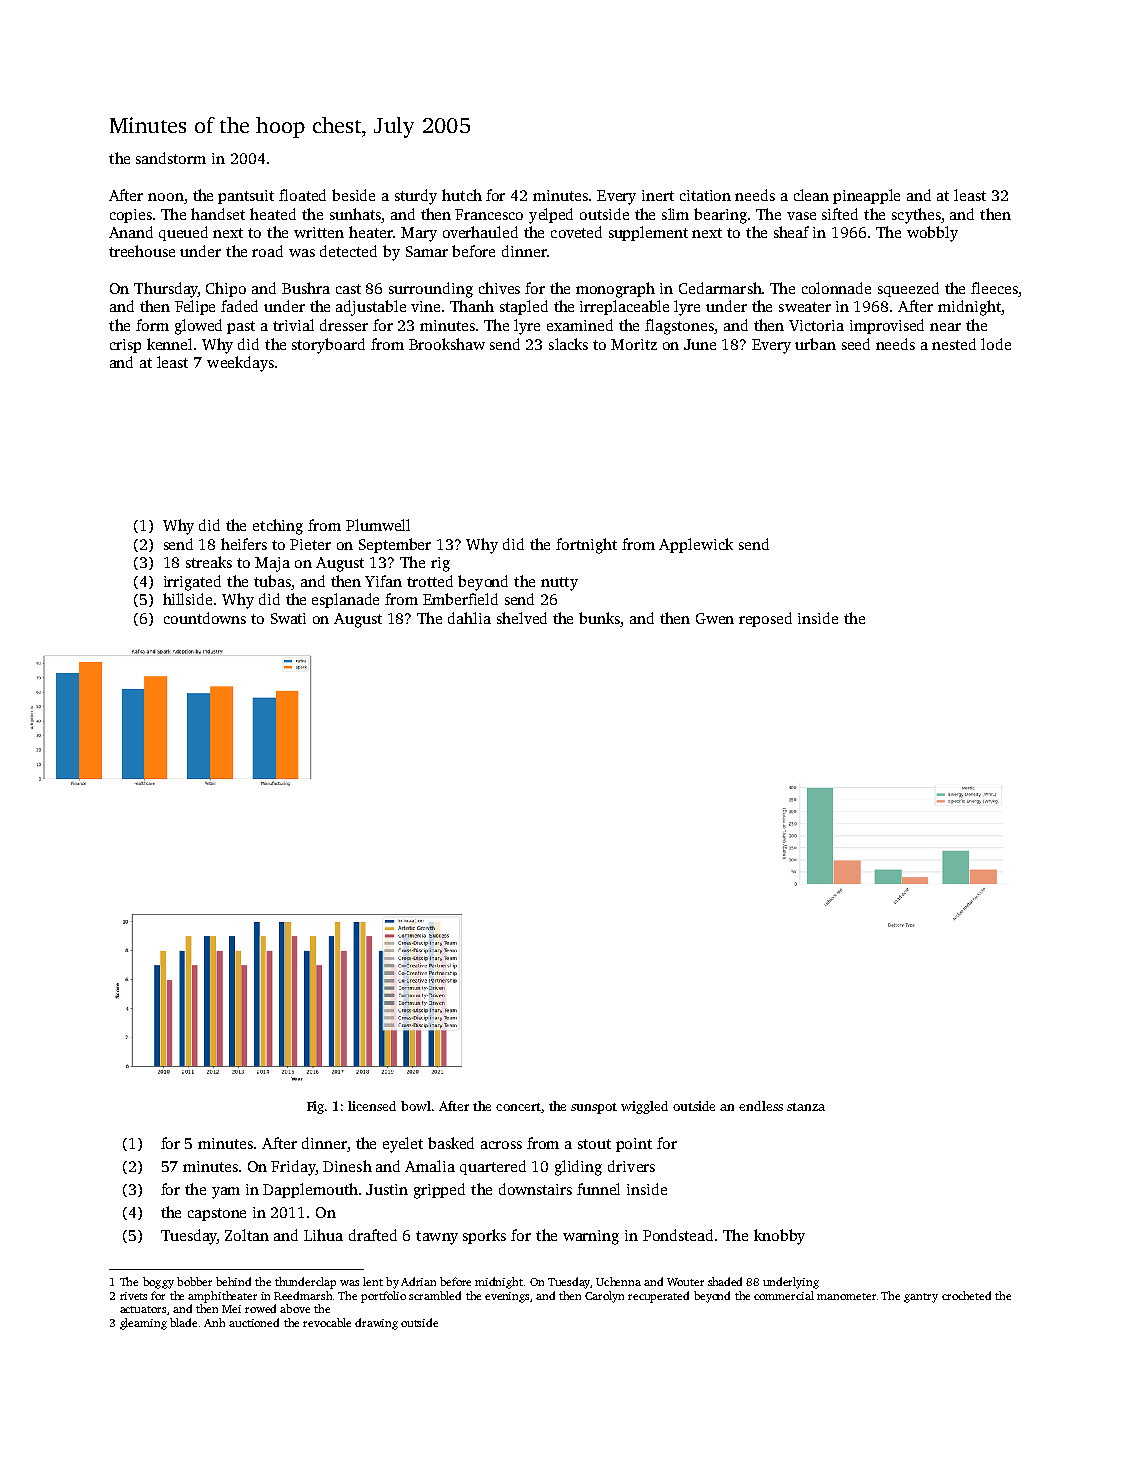 The height and width of the image is (1464, 1132). Describe the element at coordinates (171, 158) in the image. I see `sandstorm` at that location.
